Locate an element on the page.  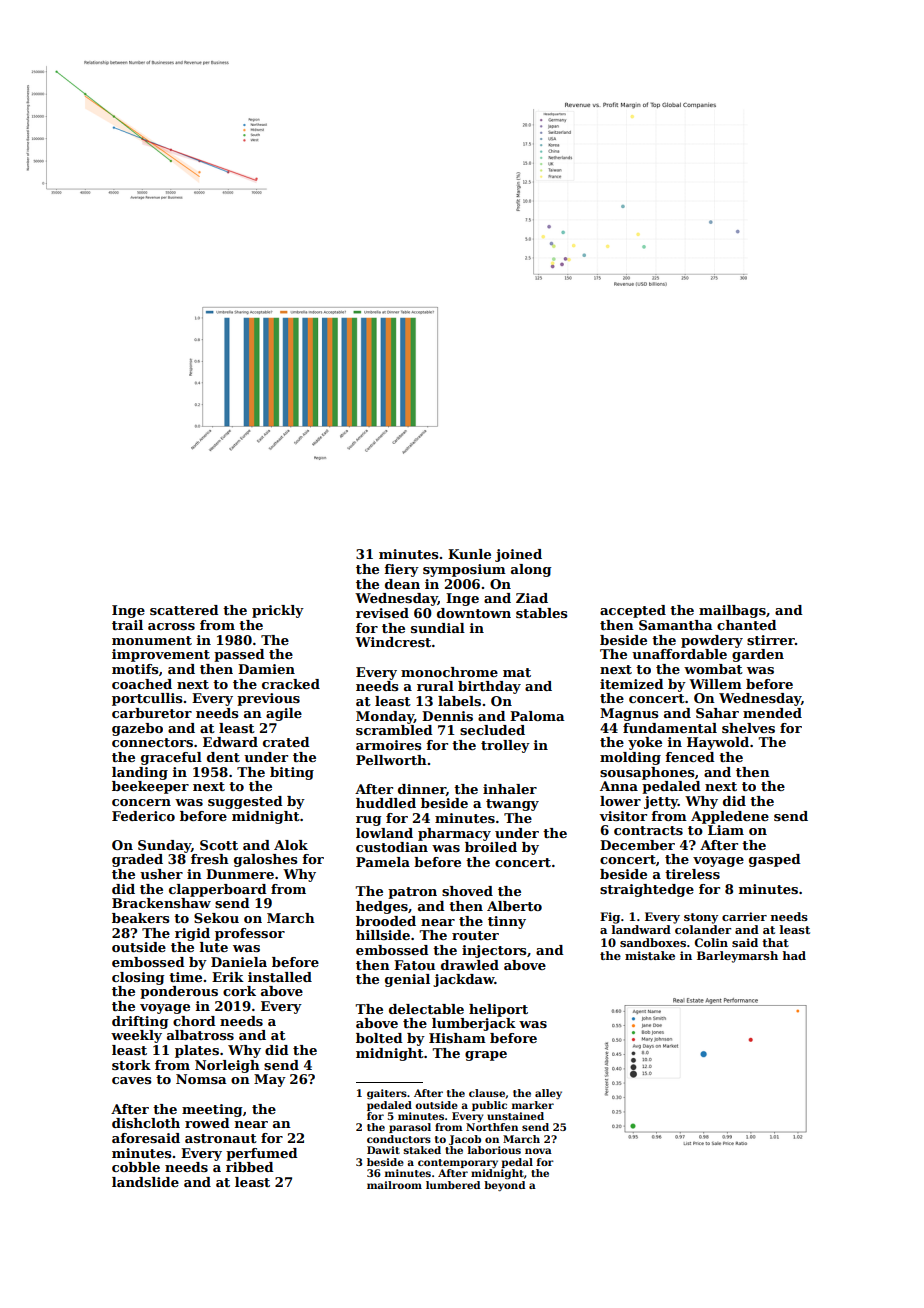
alley is located at coordinates (548, 1094).
